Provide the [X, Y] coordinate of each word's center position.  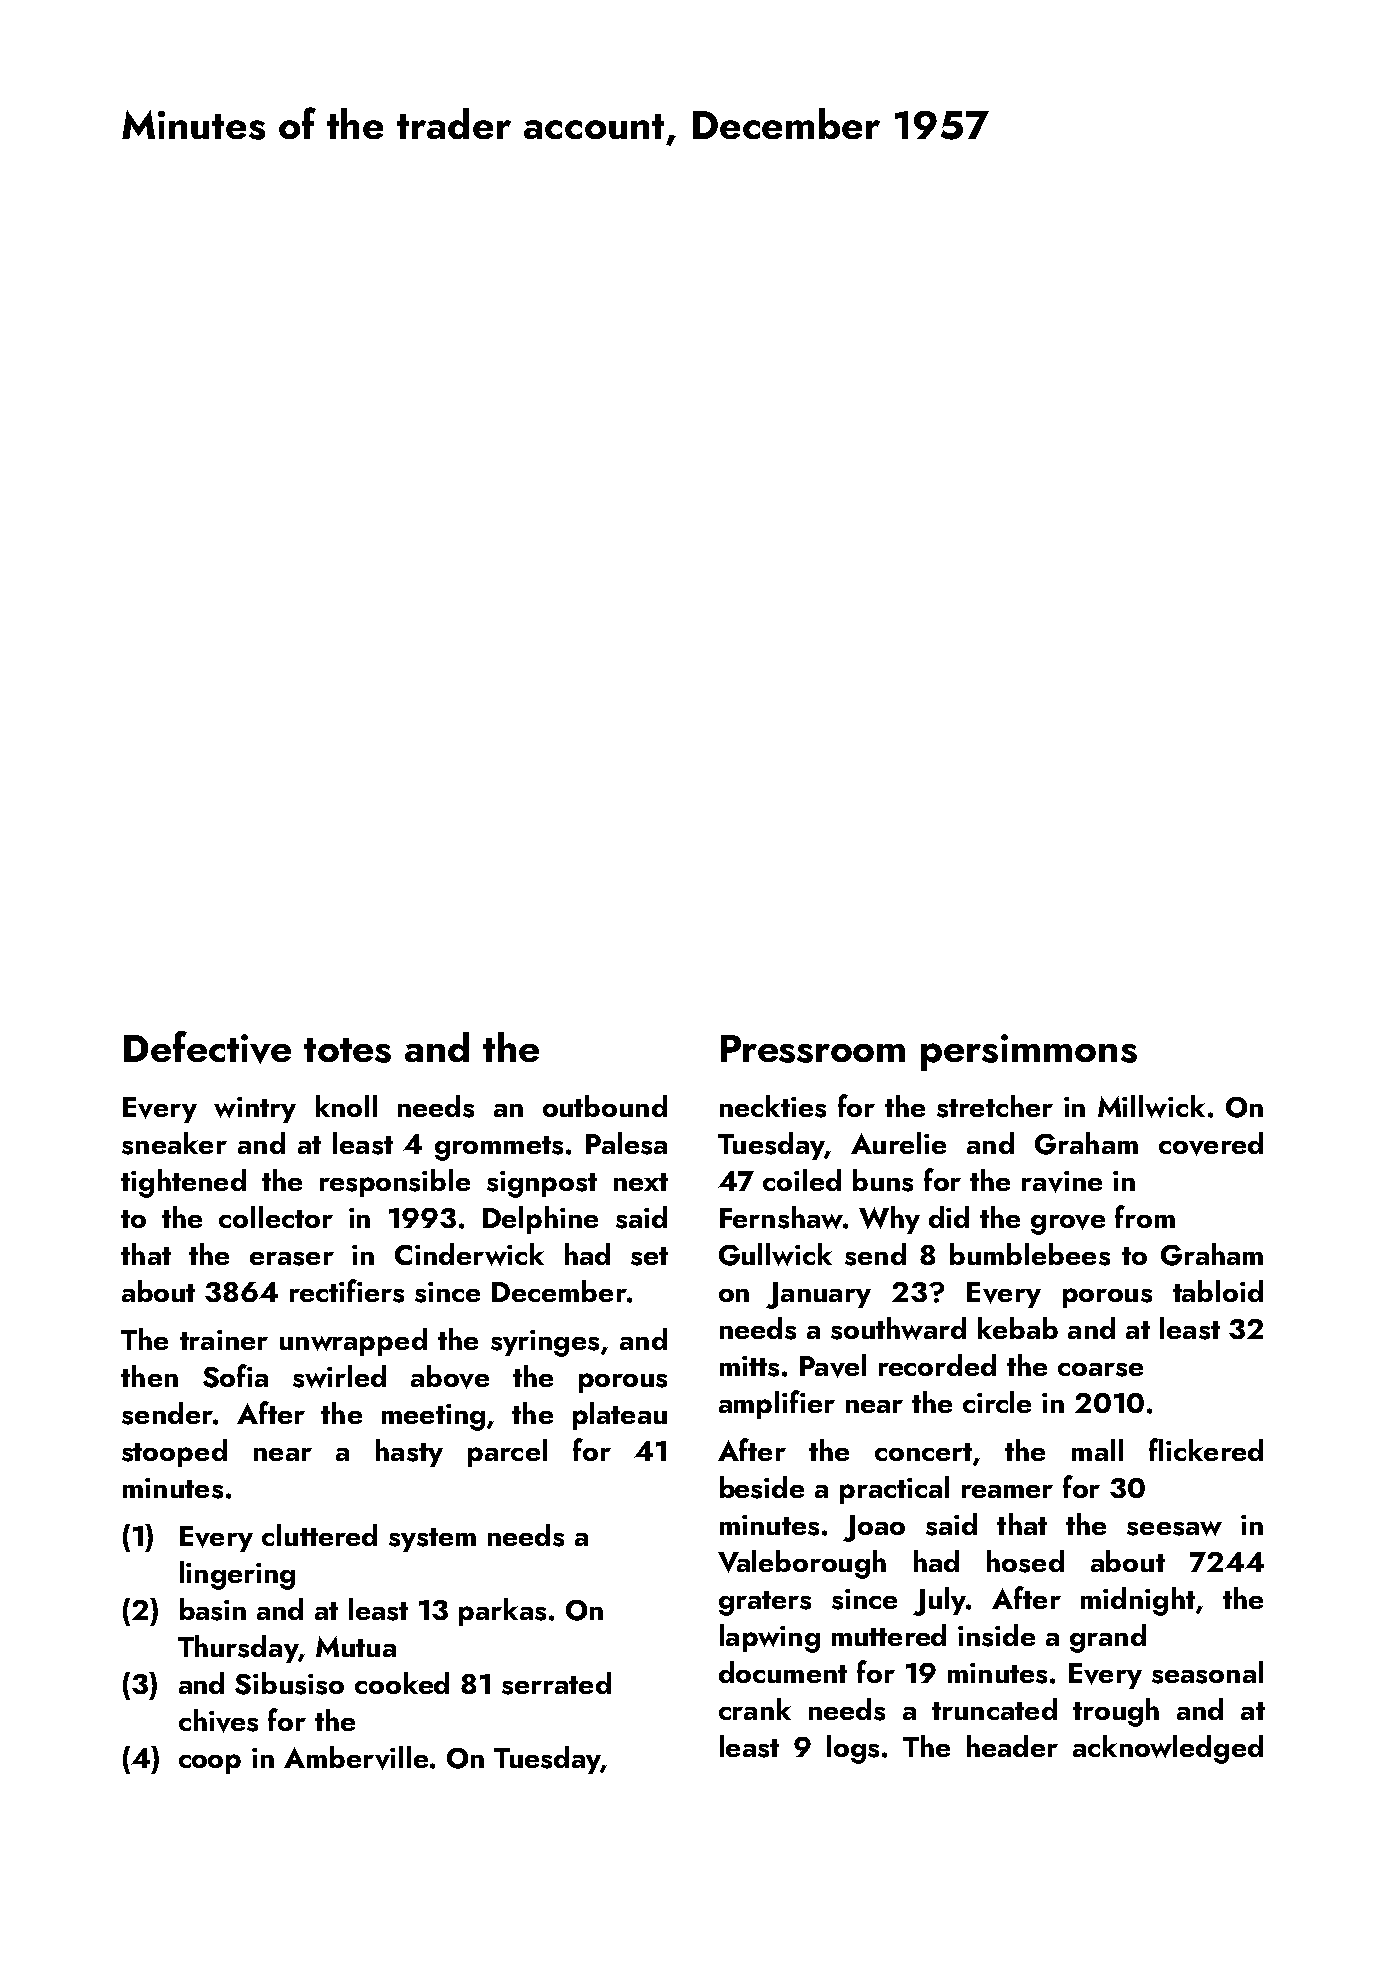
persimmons [1029, 1052]
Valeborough [802, 1564]
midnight [1138, 1601]
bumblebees [1030, 1254]
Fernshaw [781, 1217]
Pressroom [813, 1049]
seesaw [1174, 1528]
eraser [292, 1259]
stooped [174, 1453]
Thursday [238, 1649]
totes [347, 1050]
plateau [620, 1416]
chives [218, 1721]
